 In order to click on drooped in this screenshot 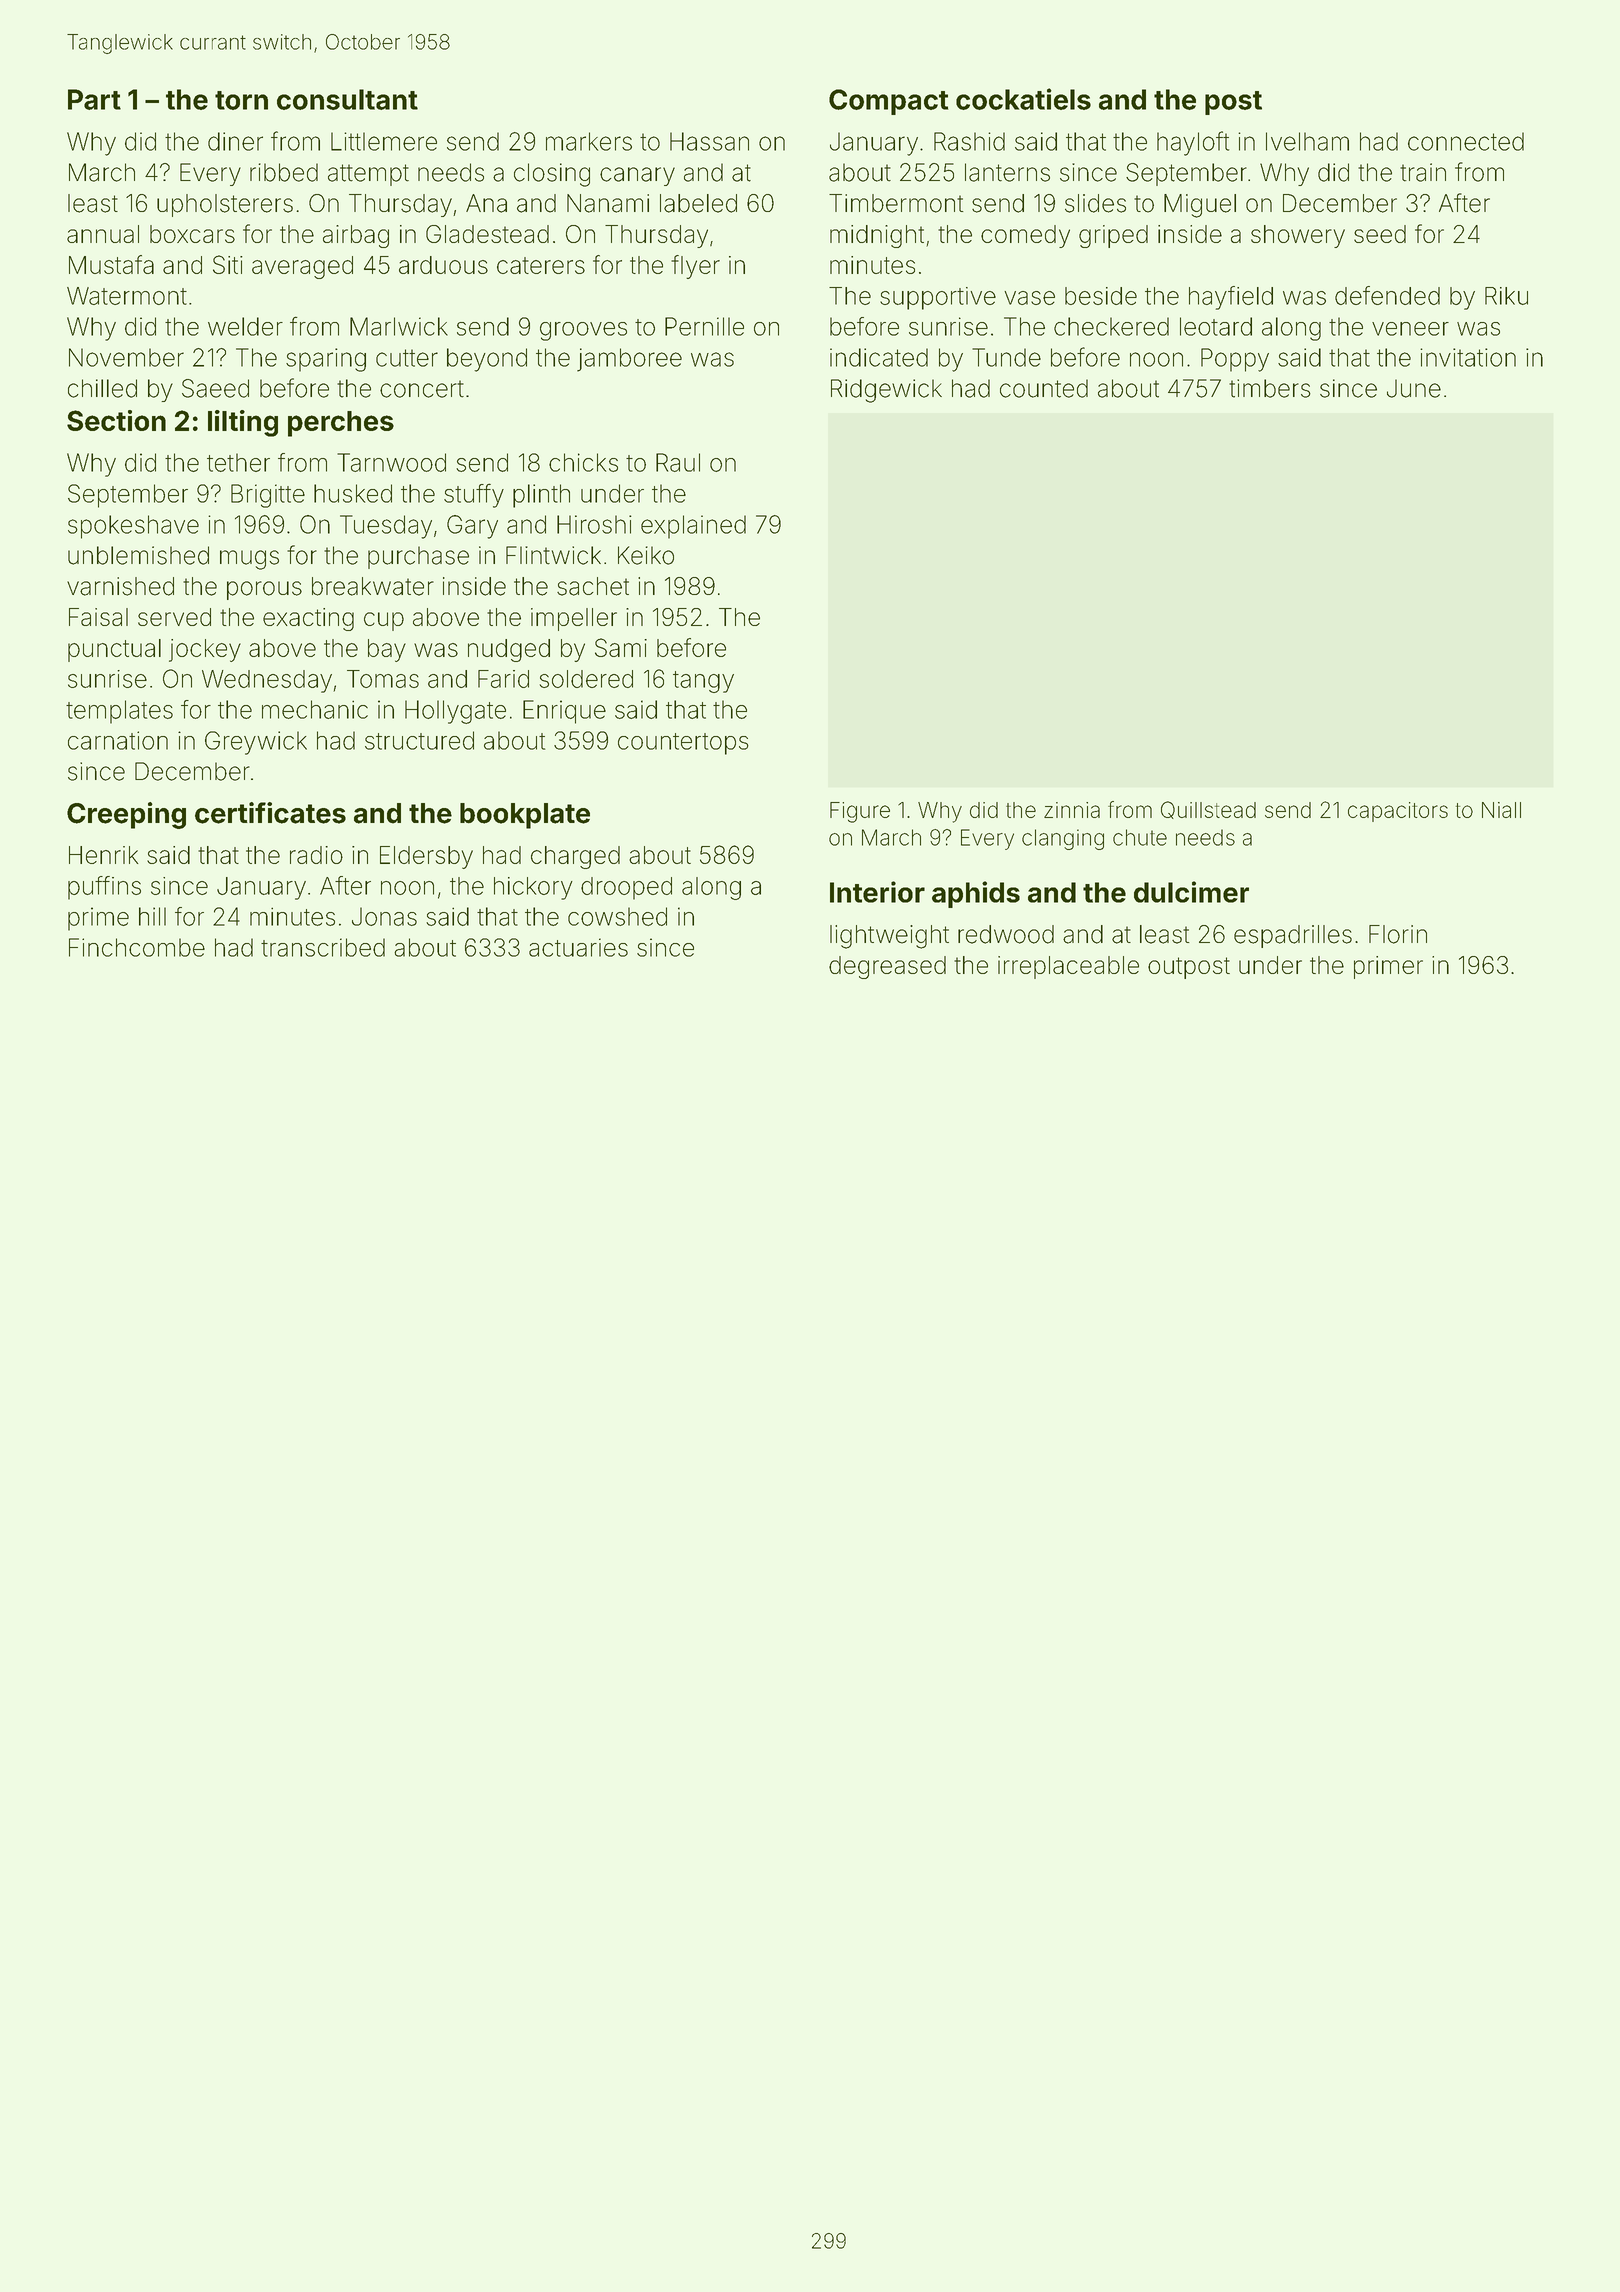, I will do `click(626, 888)`.
